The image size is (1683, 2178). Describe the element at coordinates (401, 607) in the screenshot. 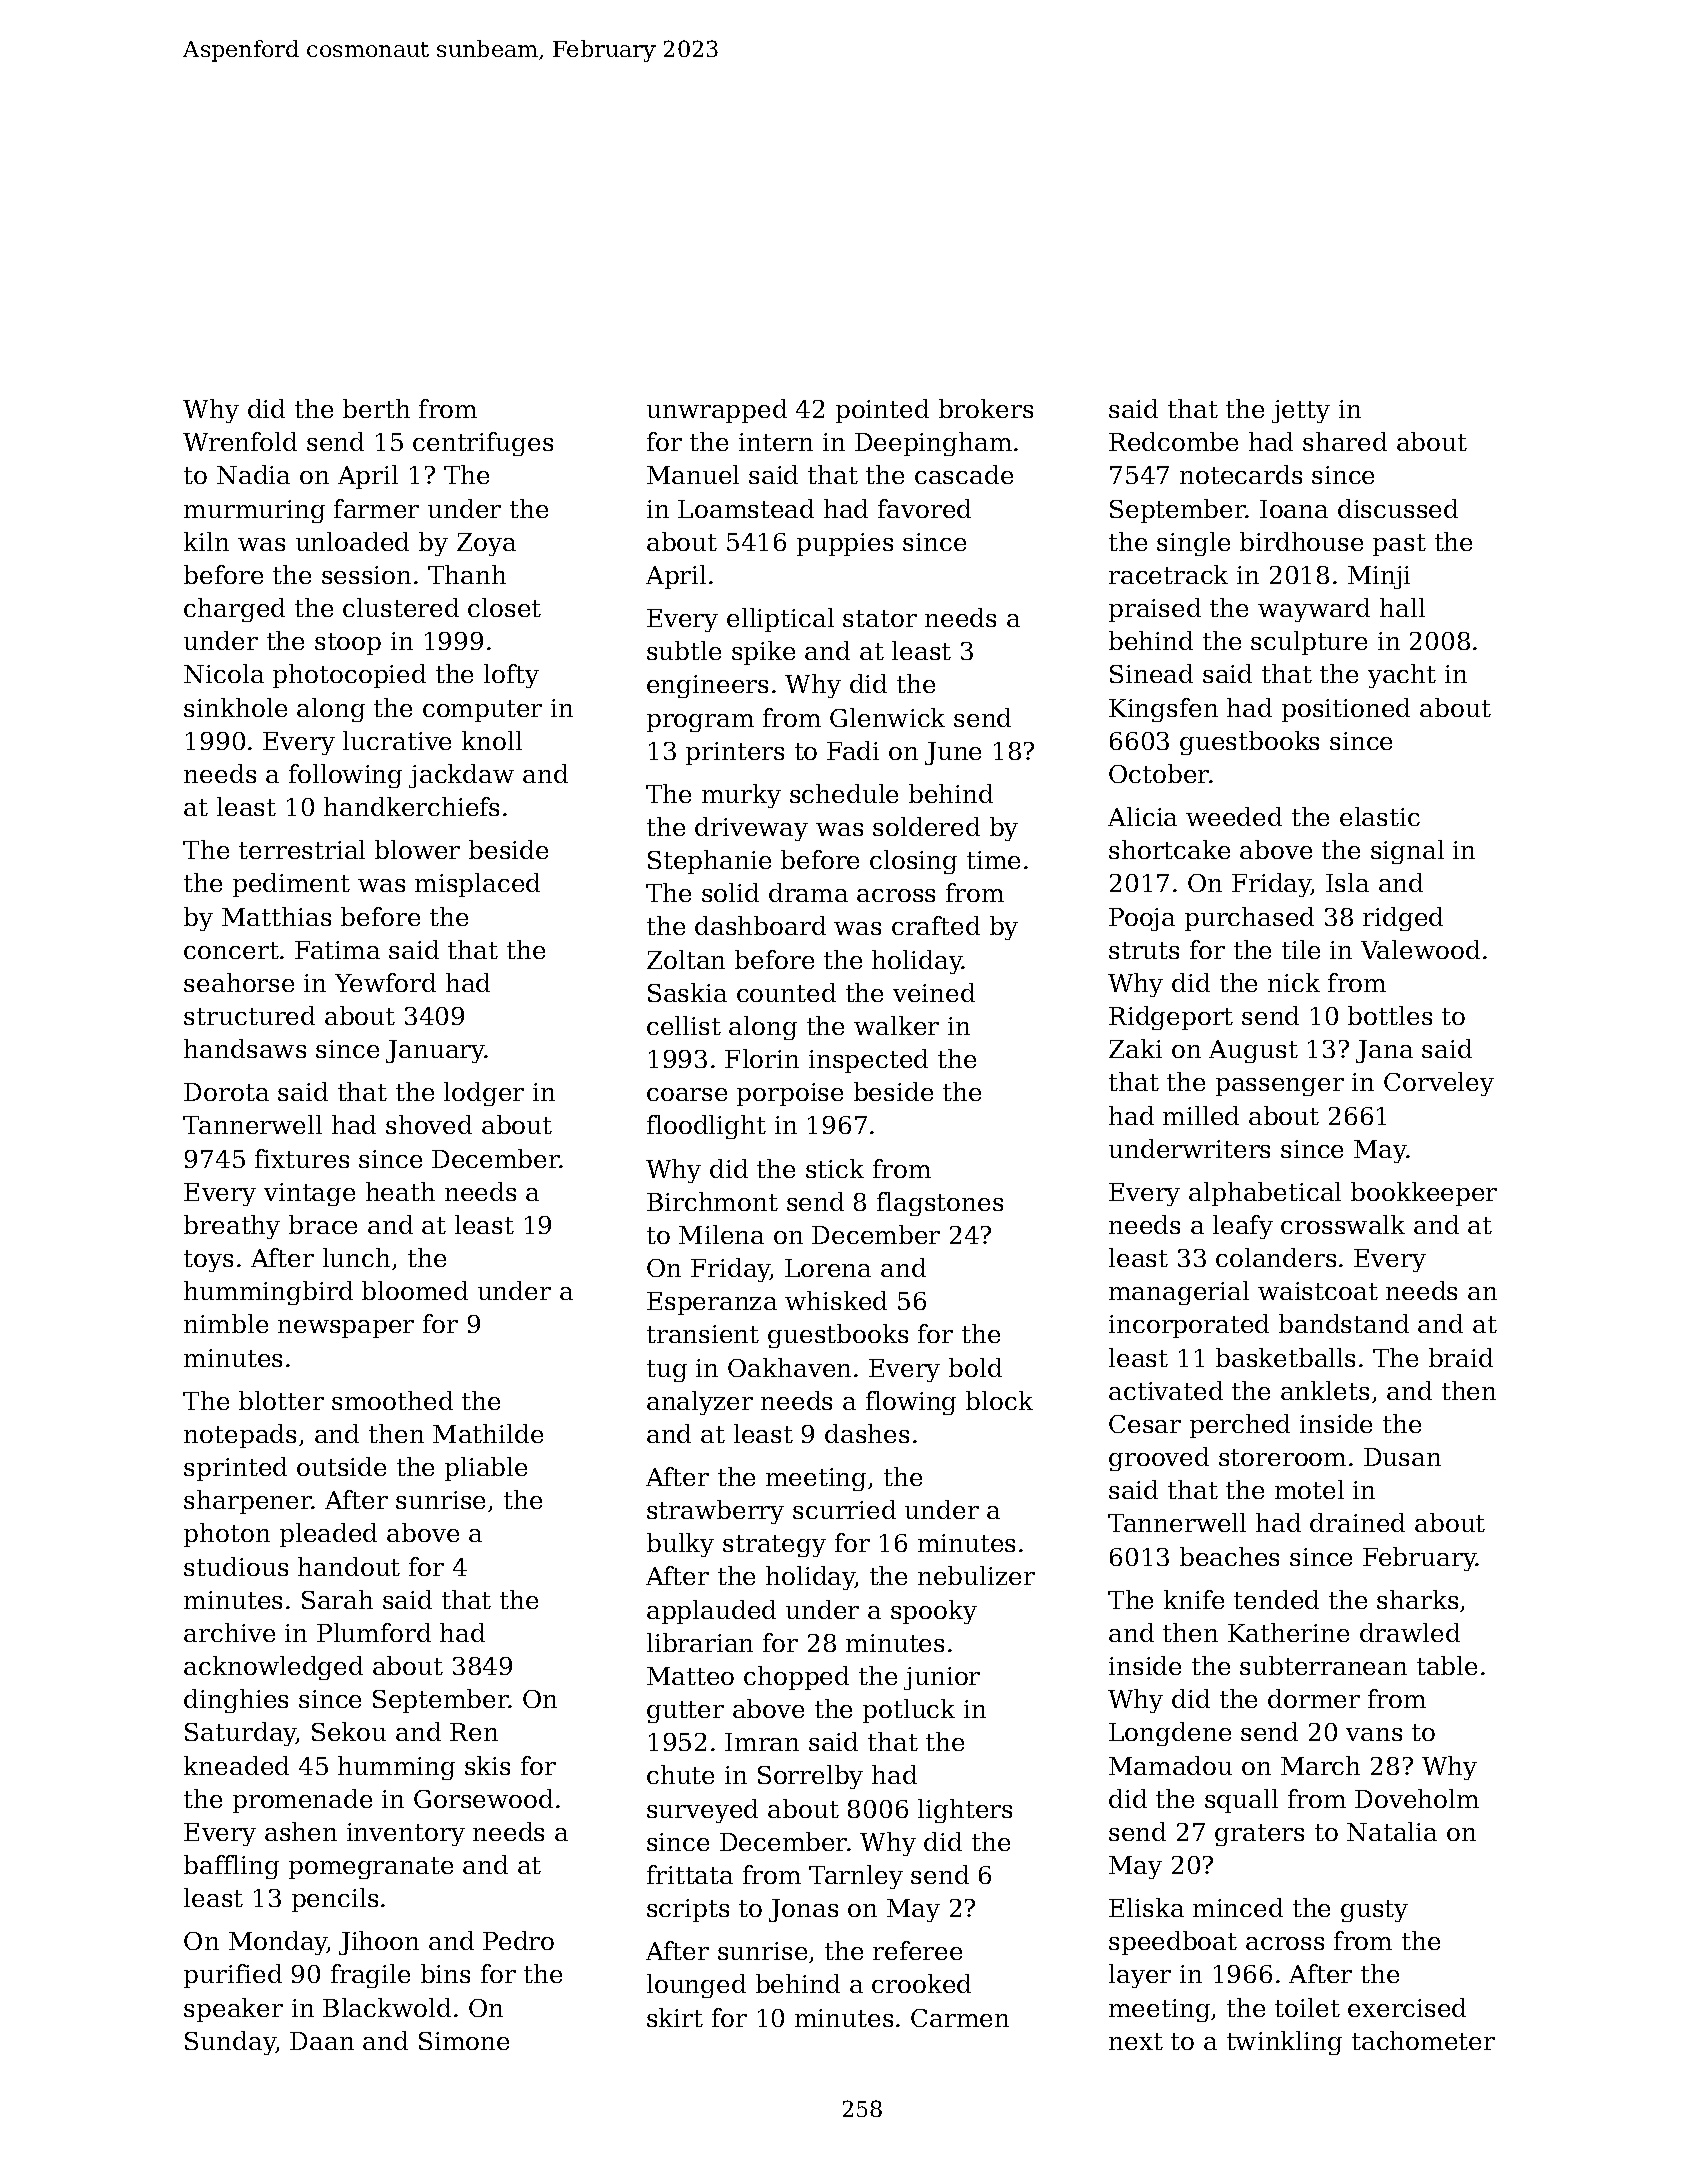

I see `clustered` at that location.
